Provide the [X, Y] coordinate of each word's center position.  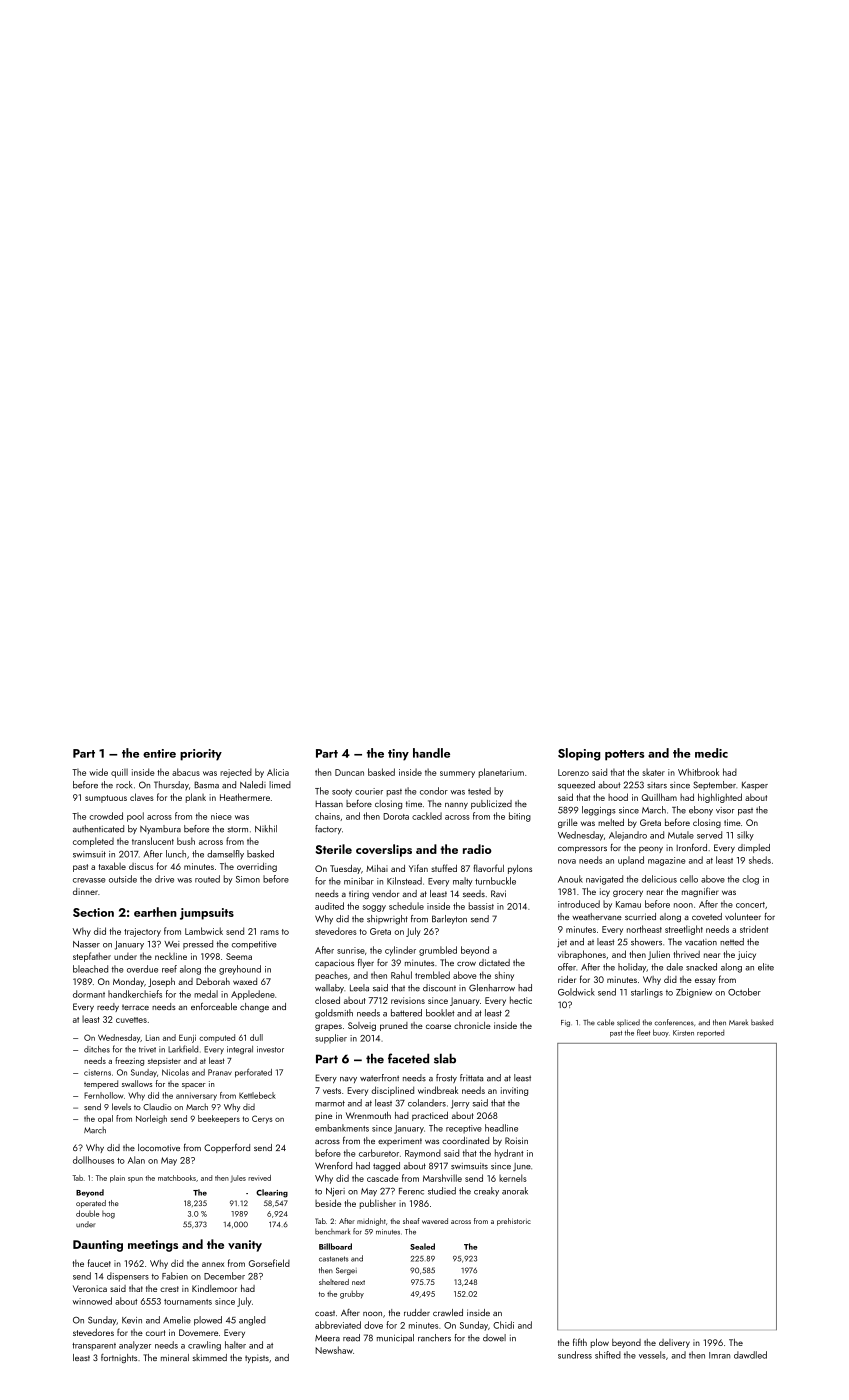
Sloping [579, 754]
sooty [342, 793]
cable [605, 1022]
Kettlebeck [257, 1095]
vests [332, 1091]
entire [159, 753]
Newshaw [334, 1350]
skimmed [210, 1357]
